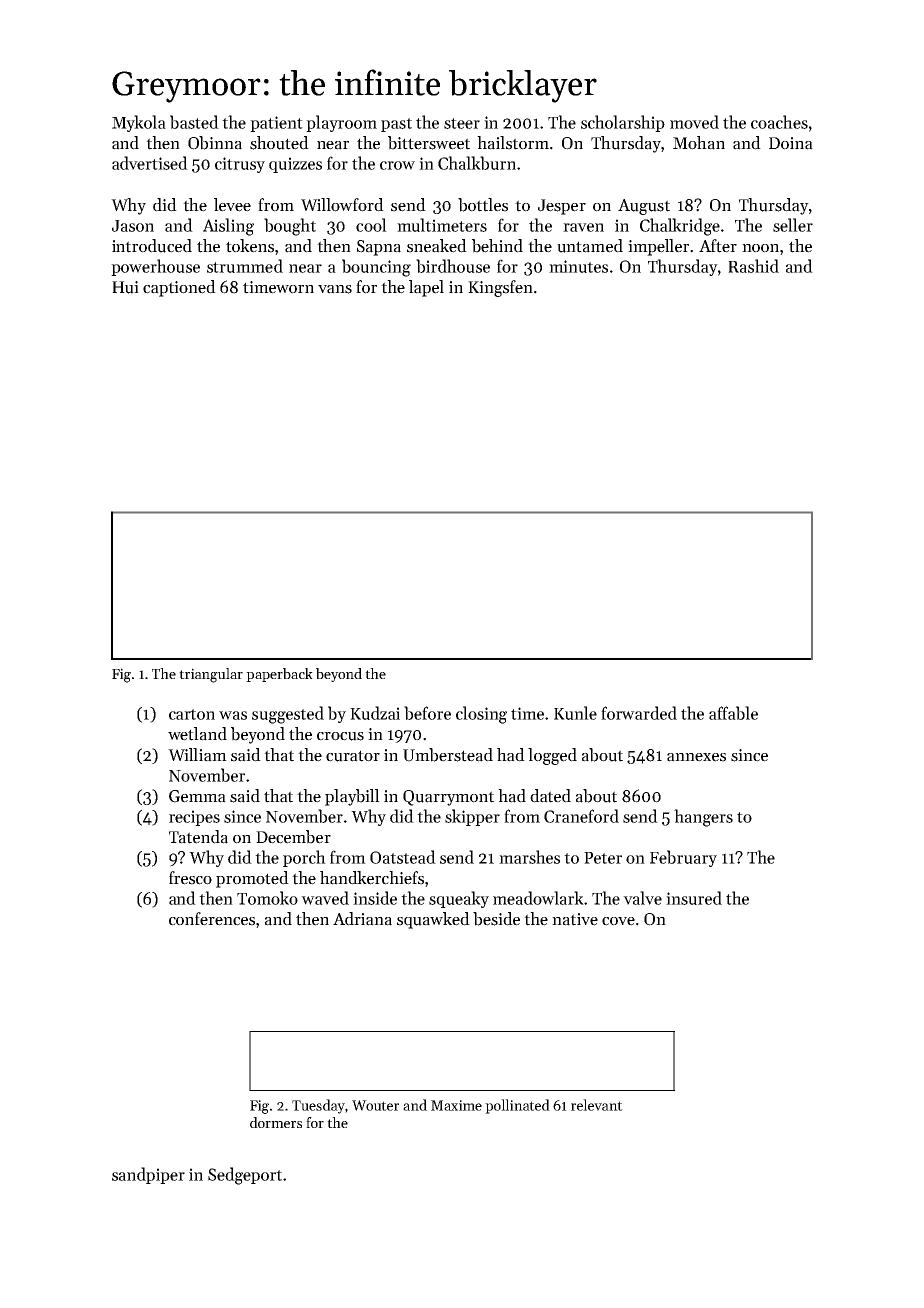 Image resolution: width=924 pixels, height=1308 pixels. What do you see at coordinates (245, 1176) in the image?
I see `Sedgeport` at bounding box center [245, 1176].
